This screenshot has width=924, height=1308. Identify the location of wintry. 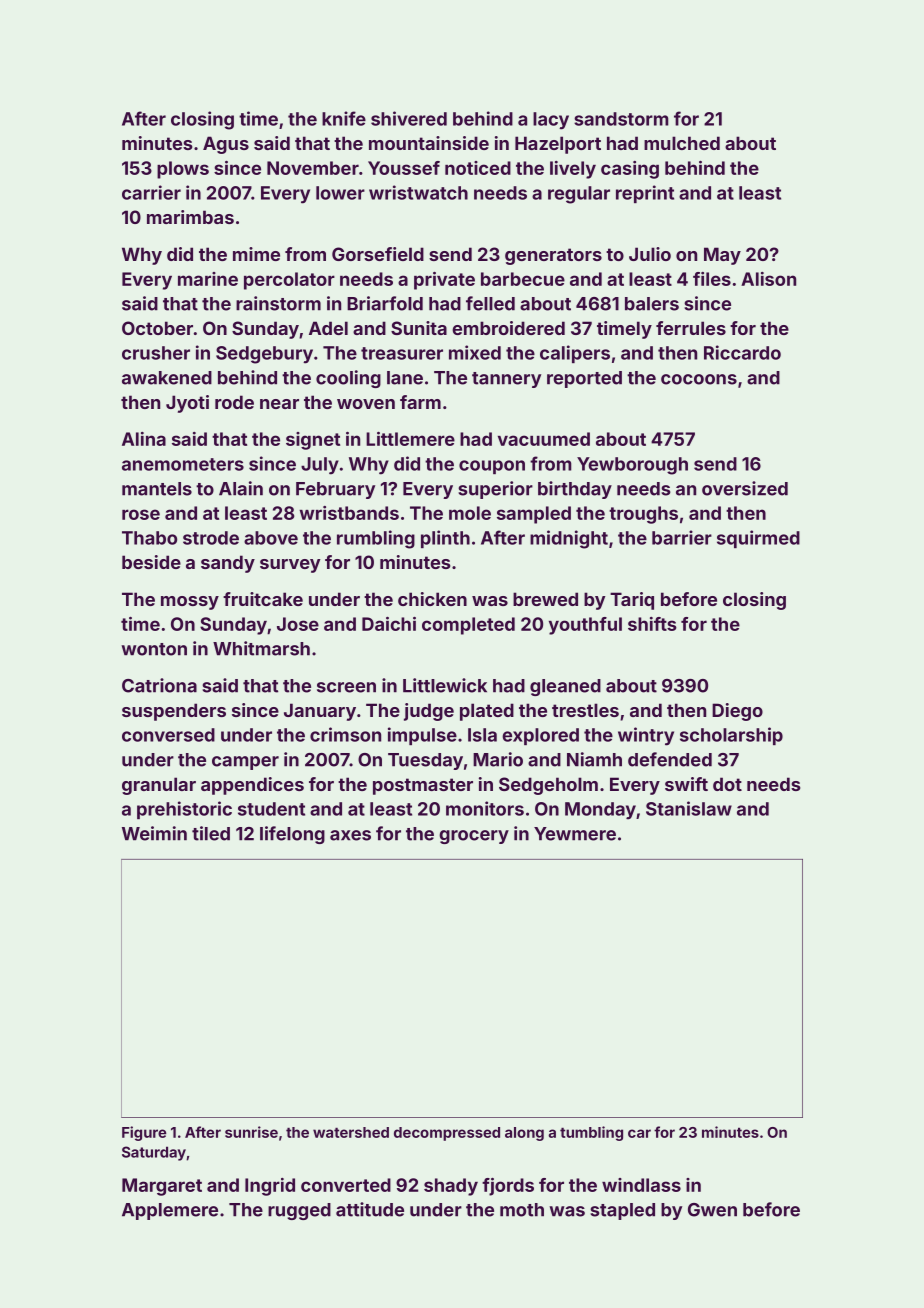
(646, 736).
